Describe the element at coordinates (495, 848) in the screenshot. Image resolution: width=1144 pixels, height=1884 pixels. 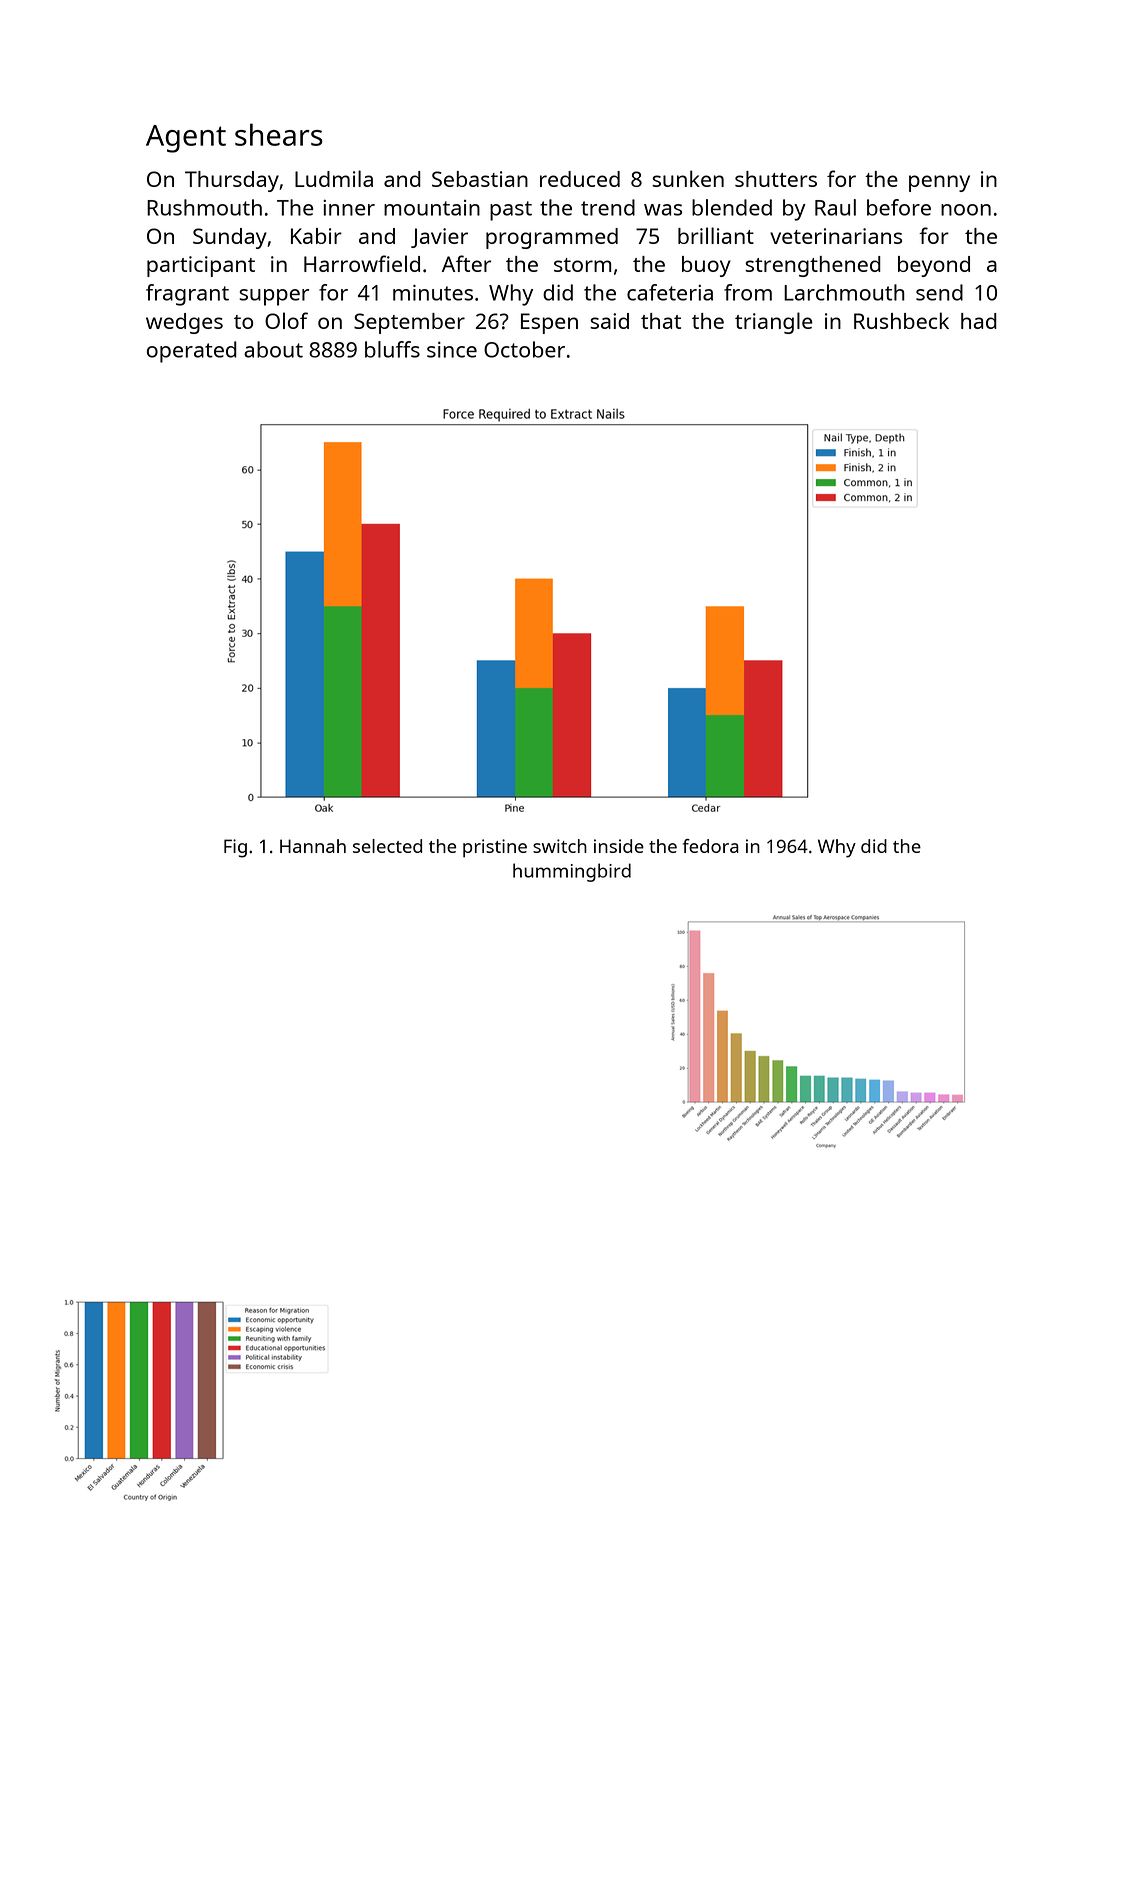
I see `pristine` at that location.
